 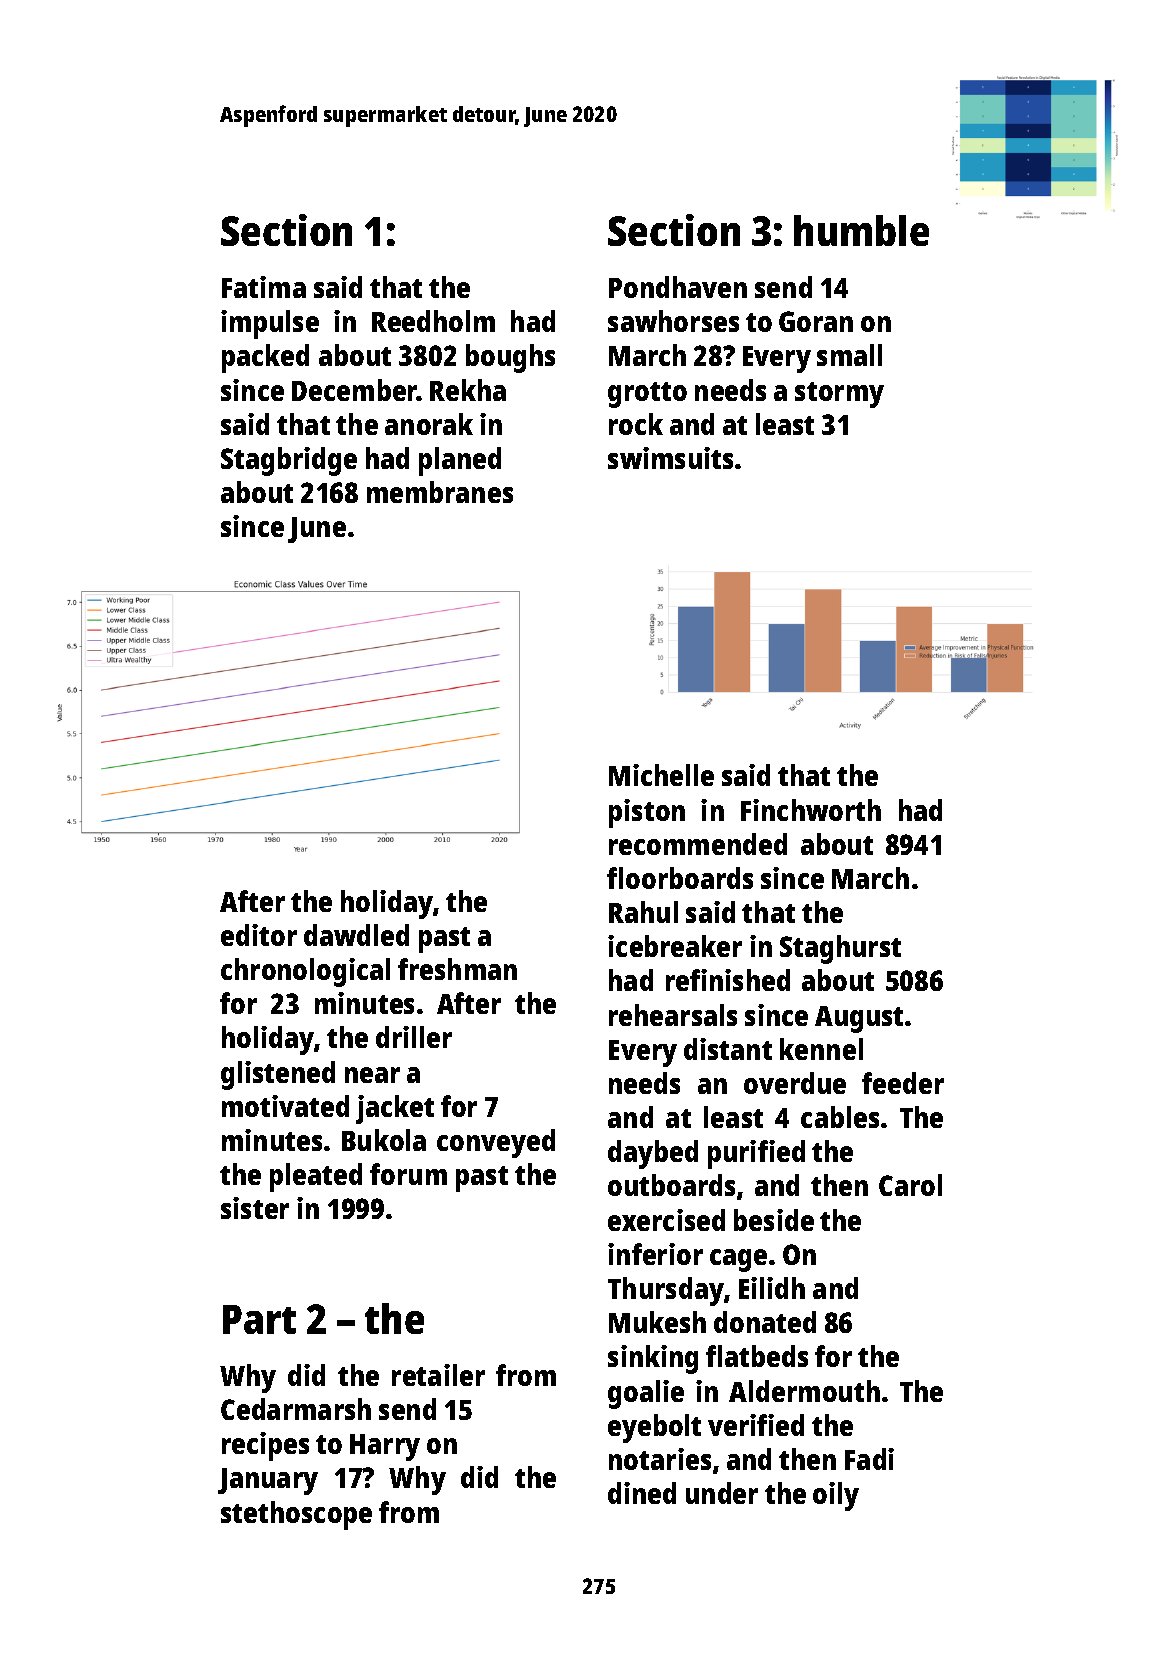 I want to click on Harry, so click(x=385, y=1447).
